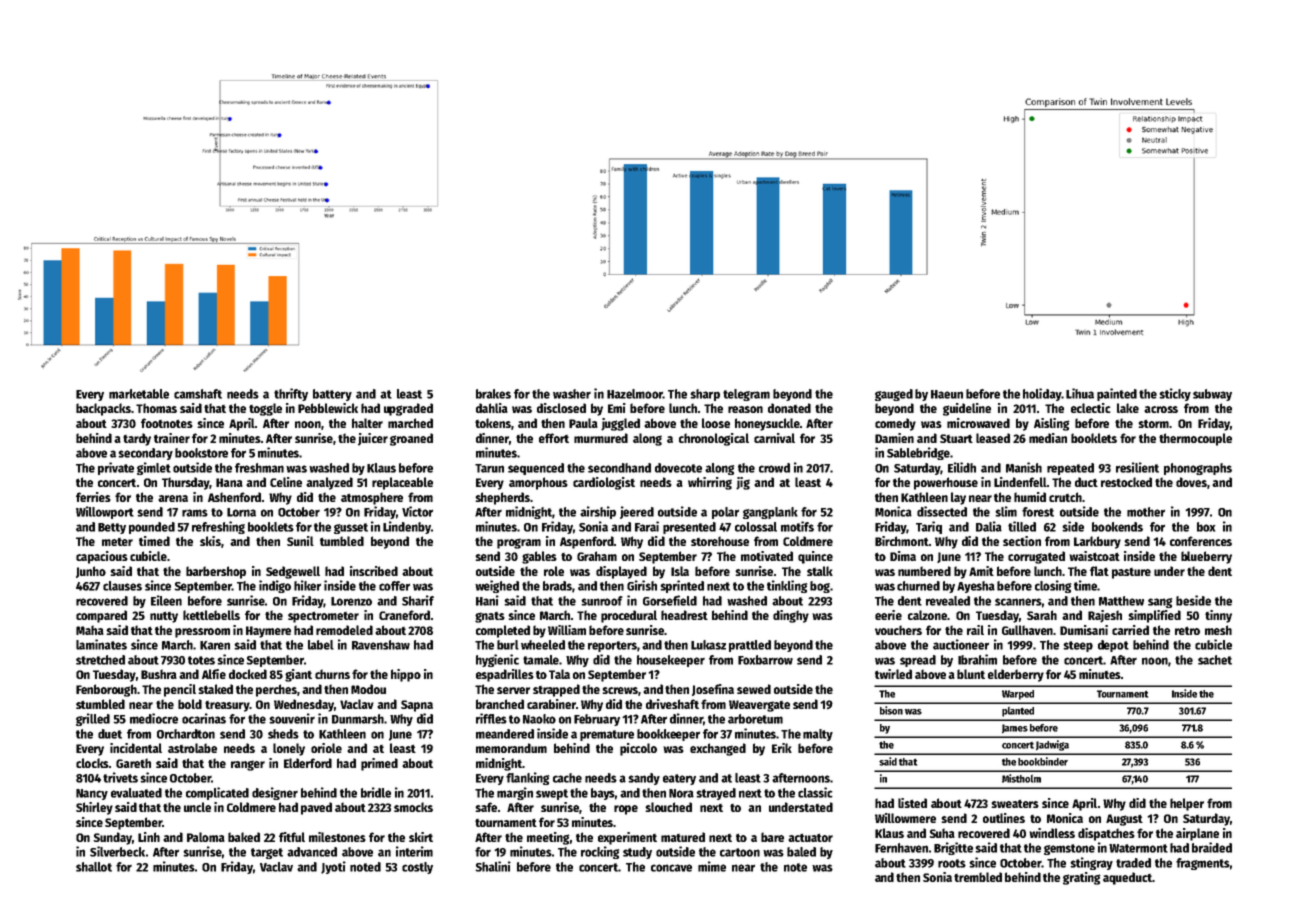 The height and width of the page is (924, 1308). I want to click on Amit, so click(981, 571).
